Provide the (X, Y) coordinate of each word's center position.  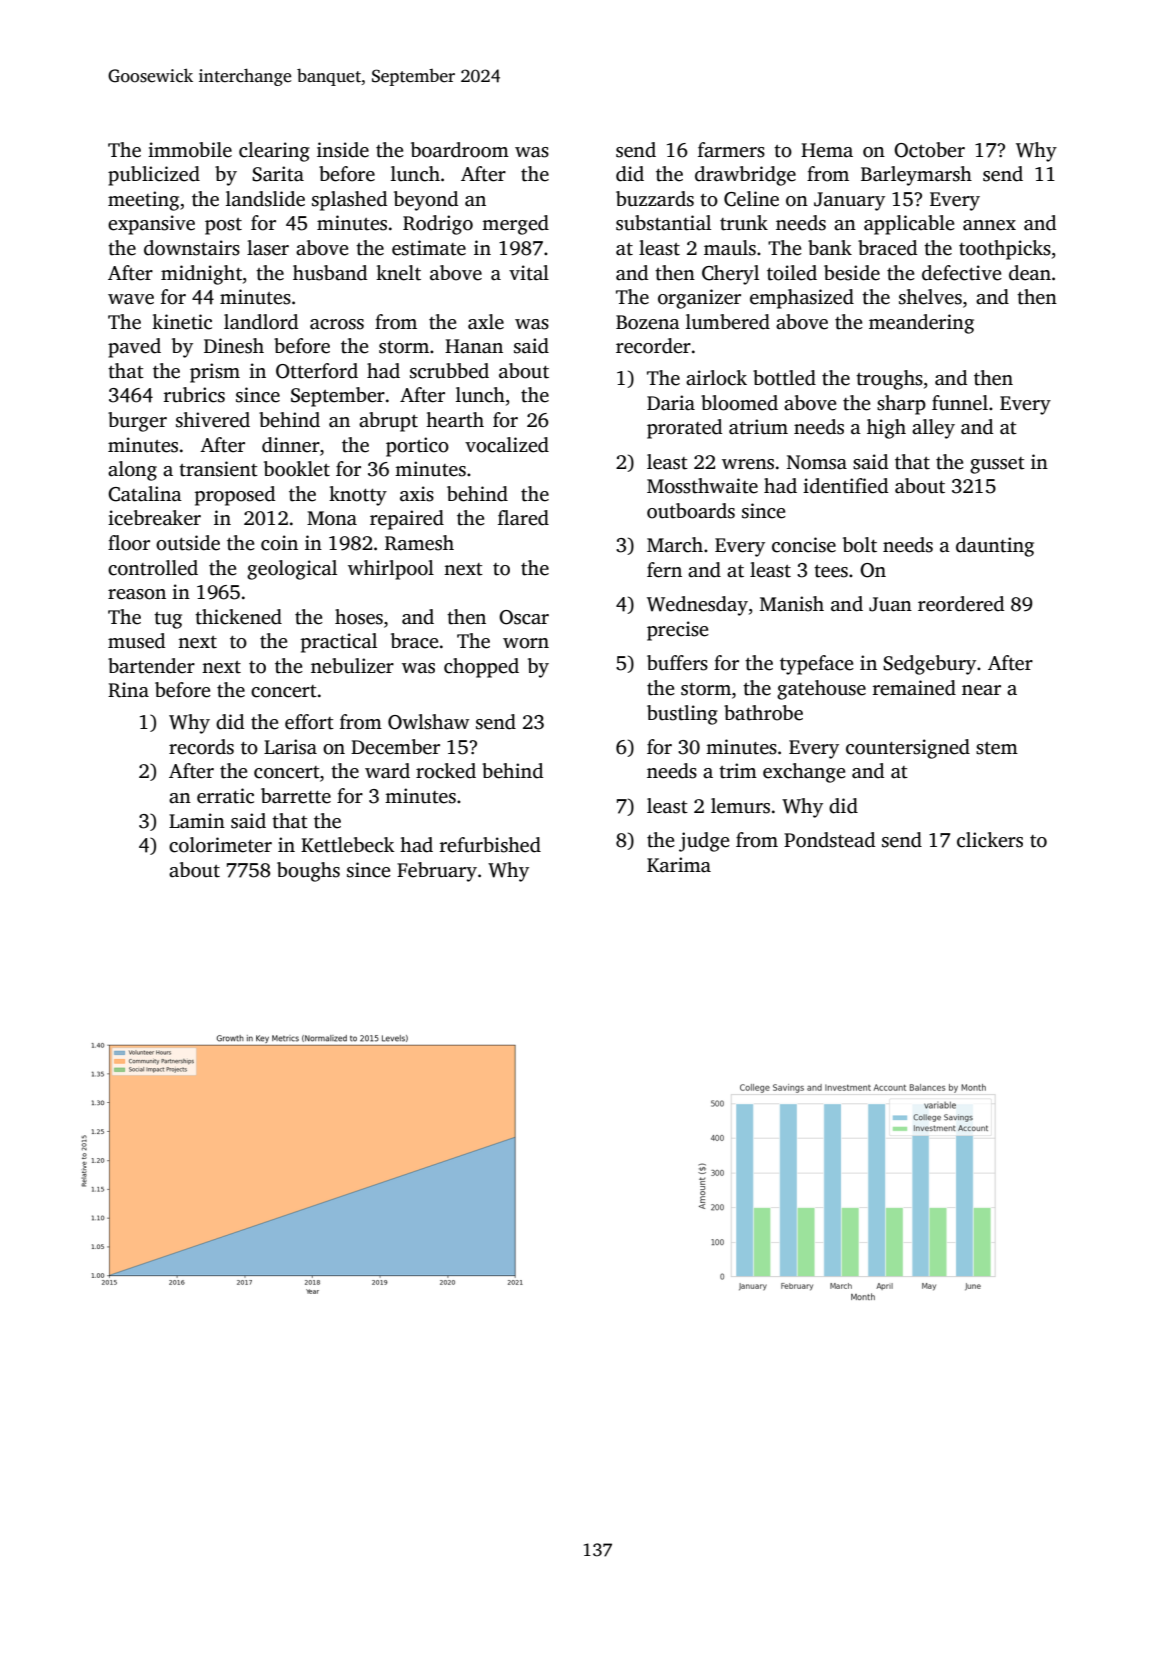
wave (131, 299)
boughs (308, 872)
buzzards (655, 199)
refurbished (490, 845)
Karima (679, 865)
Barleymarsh (916, 176)
